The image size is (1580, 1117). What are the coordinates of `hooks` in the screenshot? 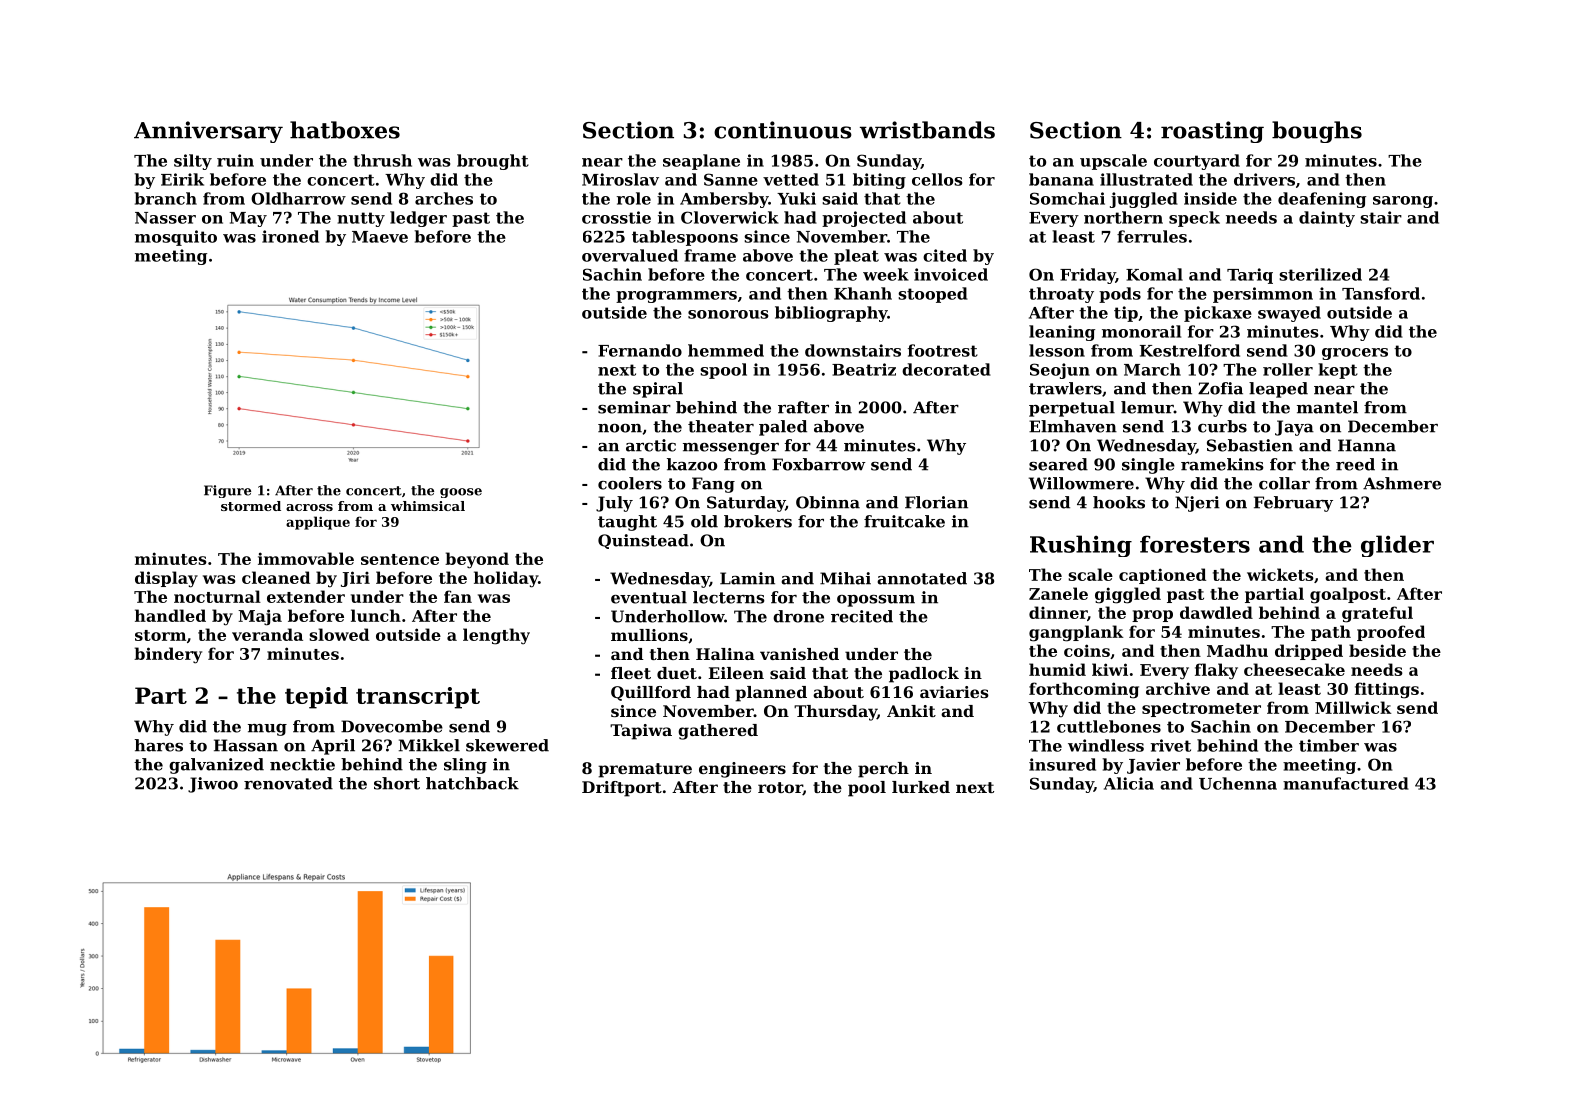 It's located at (1119, 502).
